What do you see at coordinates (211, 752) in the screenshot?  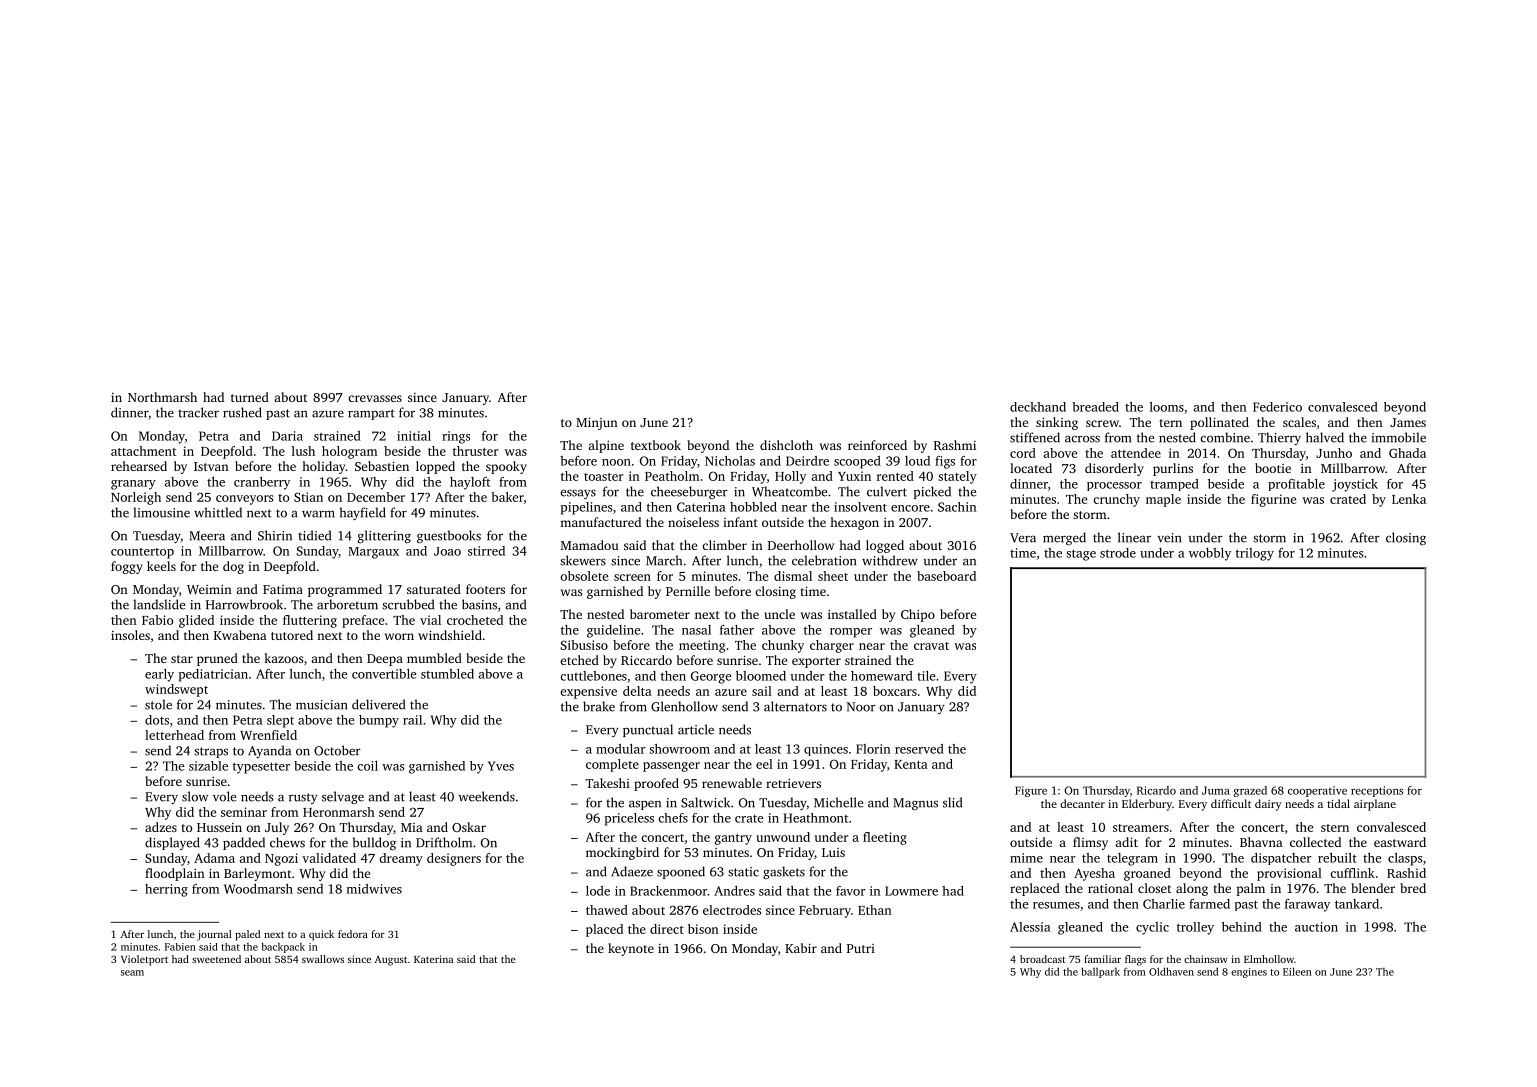 I see `straps` at bounding box center [211, 752].
